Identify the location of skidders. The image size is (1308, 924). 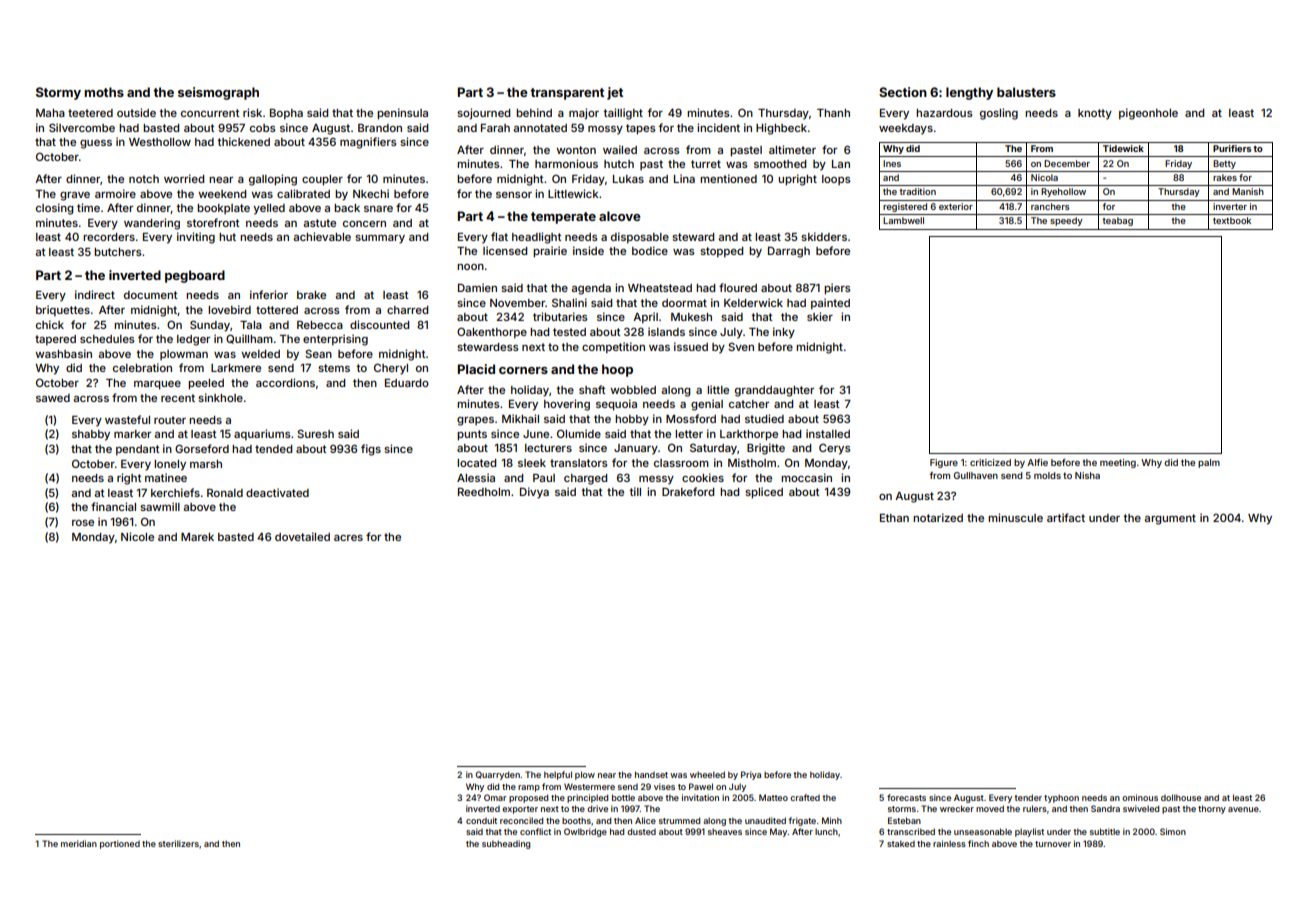
(824, 236).
